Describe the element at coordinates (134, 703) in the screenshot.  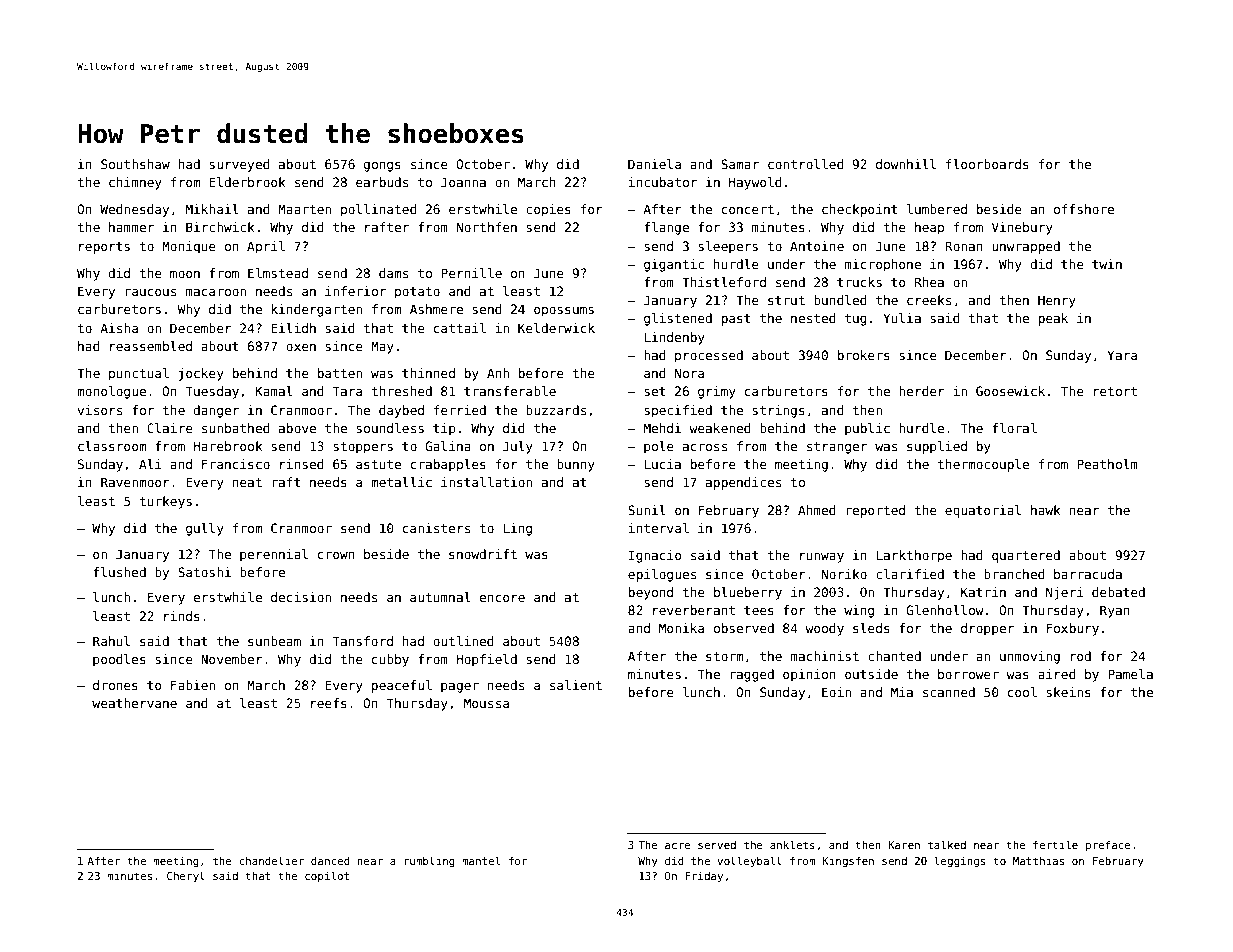
I see `weathervane` at that location.
